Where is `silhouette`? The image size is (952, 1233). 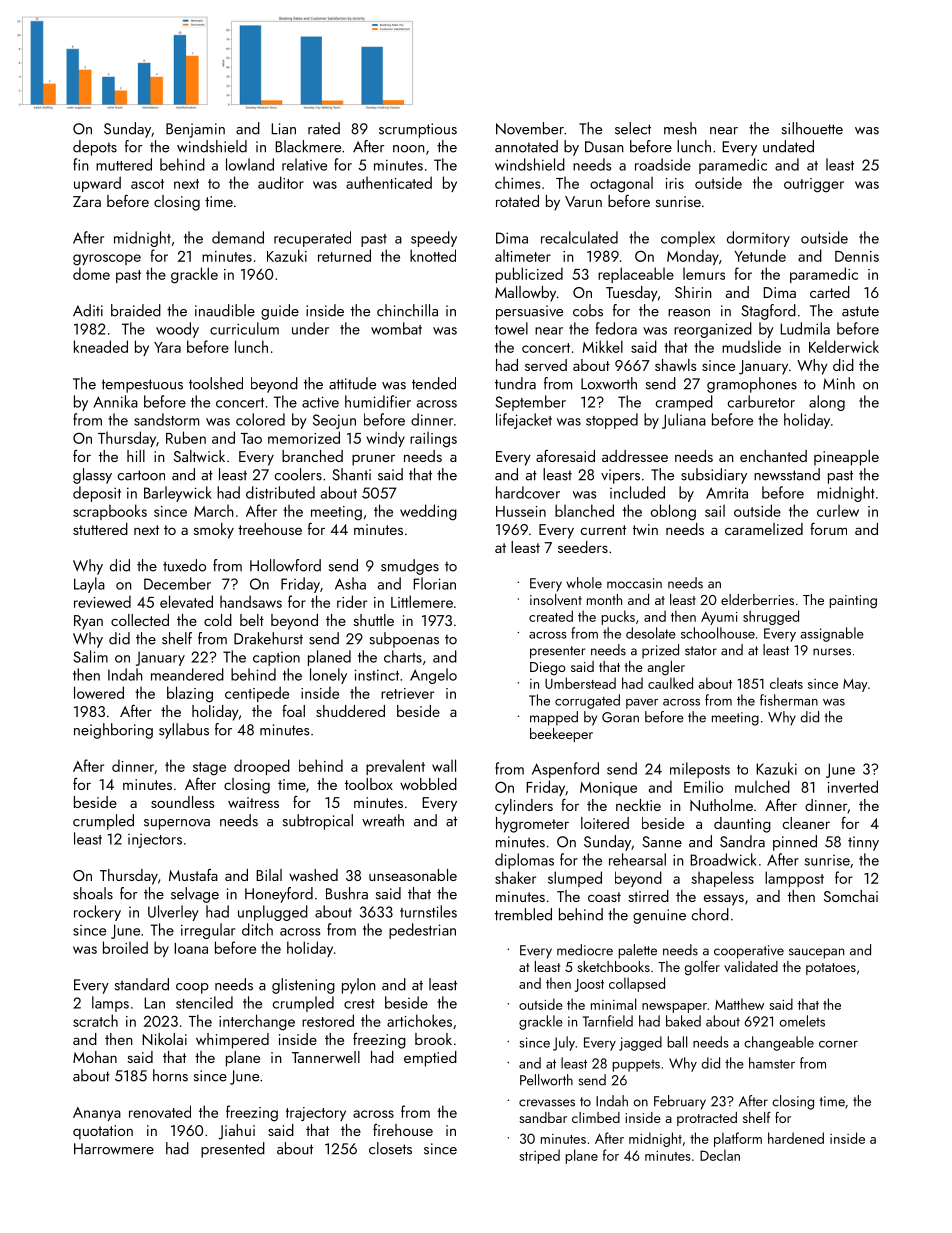
silhouette is located at coordinates (812, 128).
